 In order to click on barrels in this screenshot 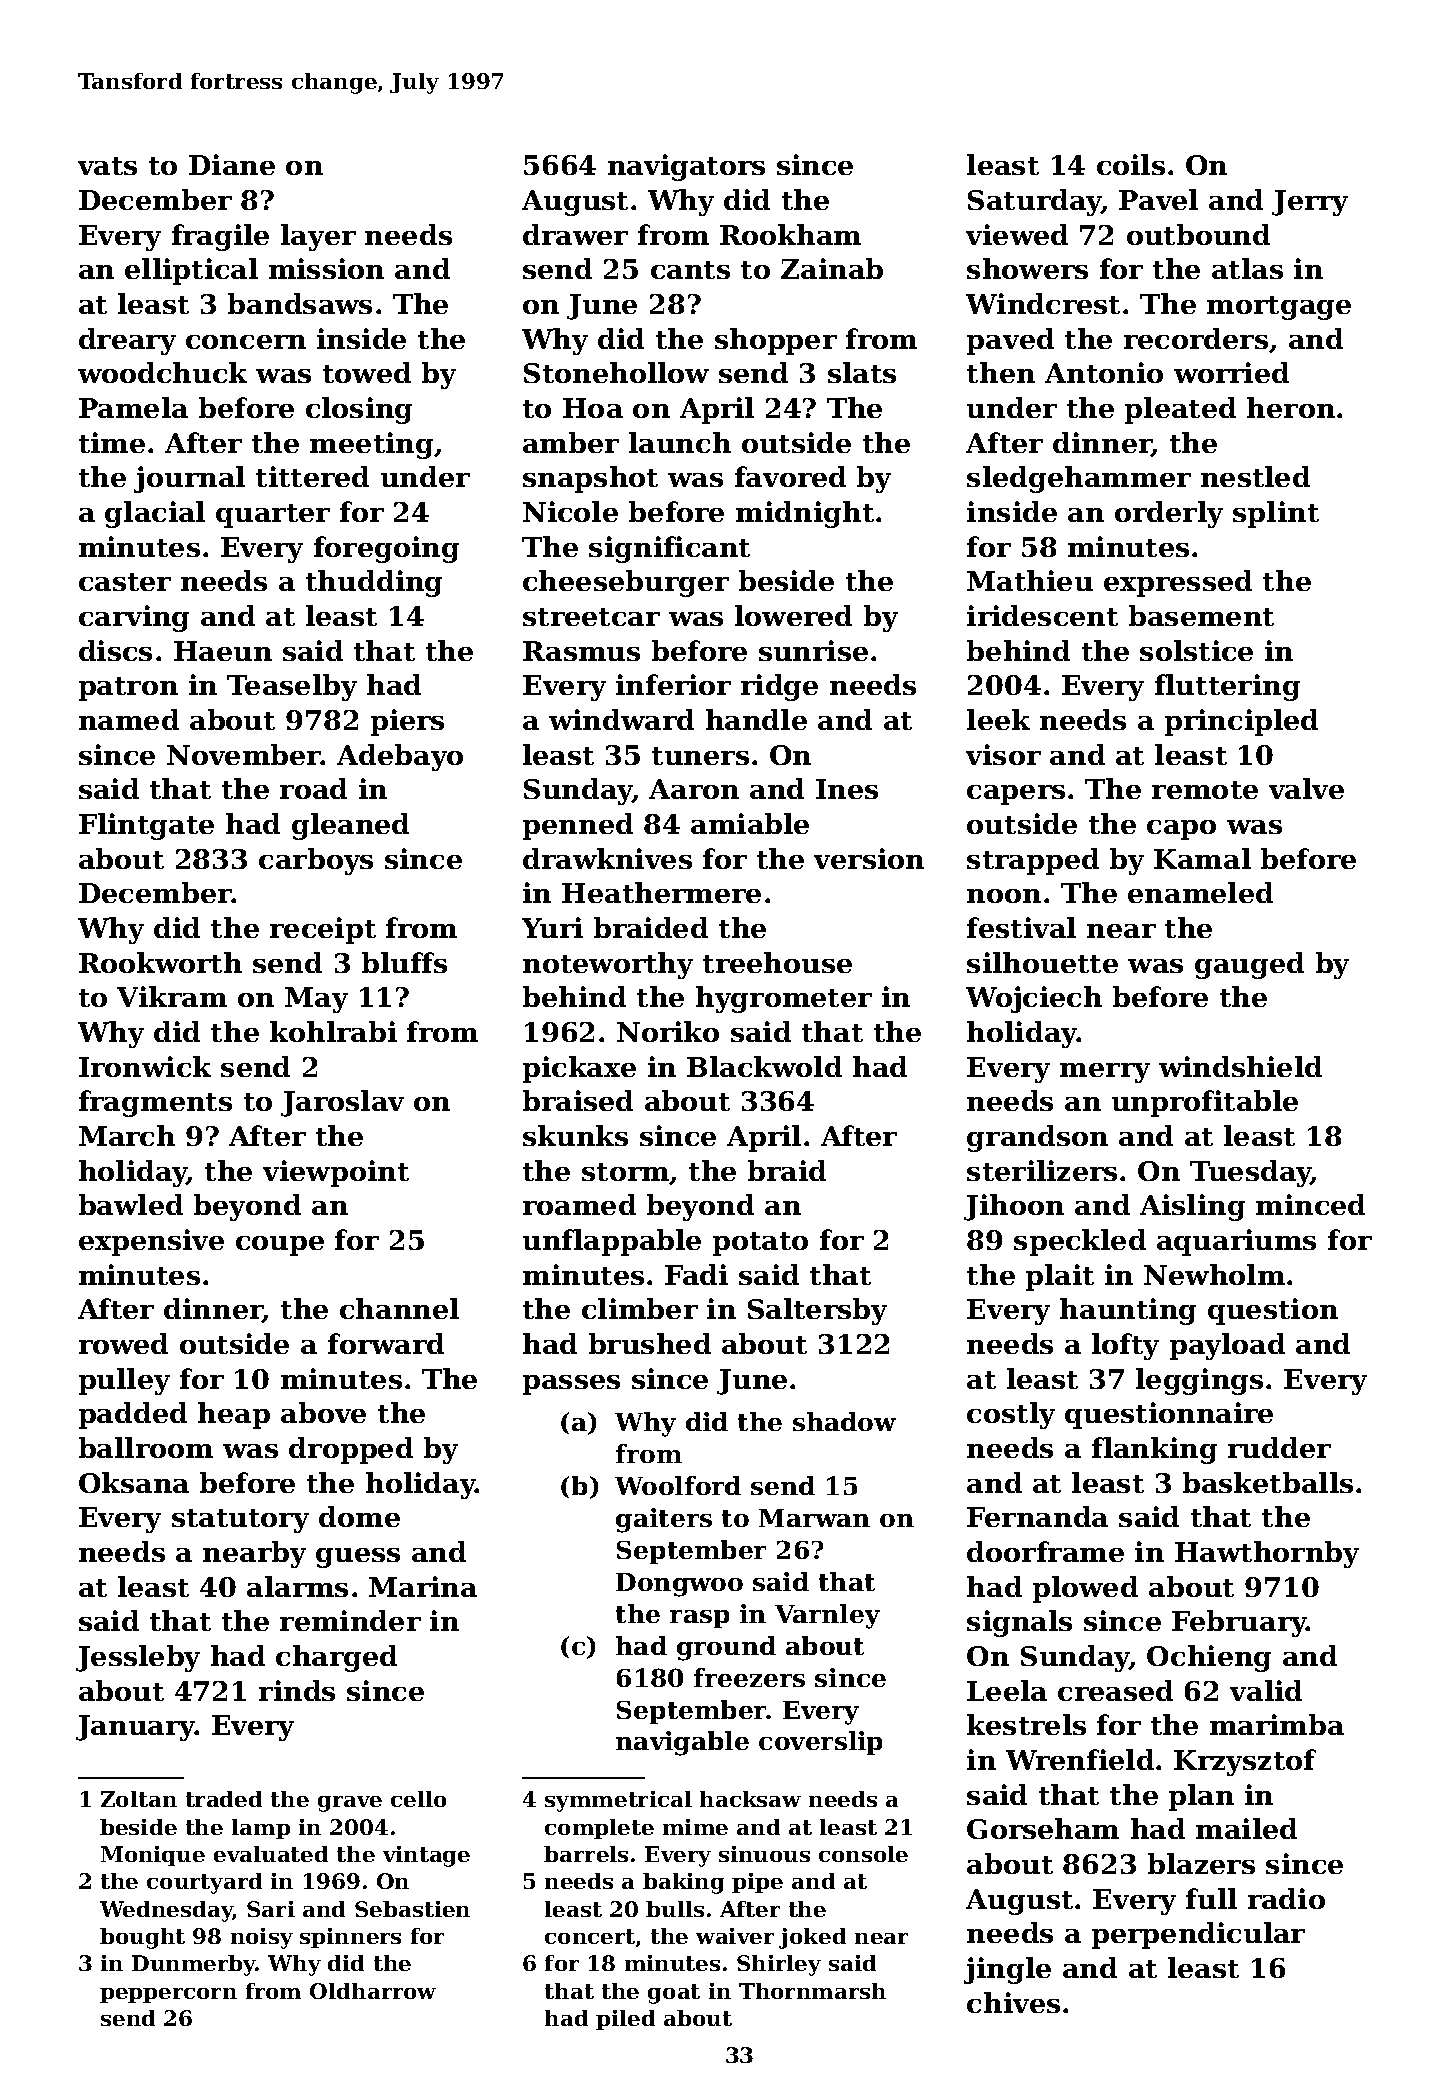, I will do `click(586, 1854)`.
